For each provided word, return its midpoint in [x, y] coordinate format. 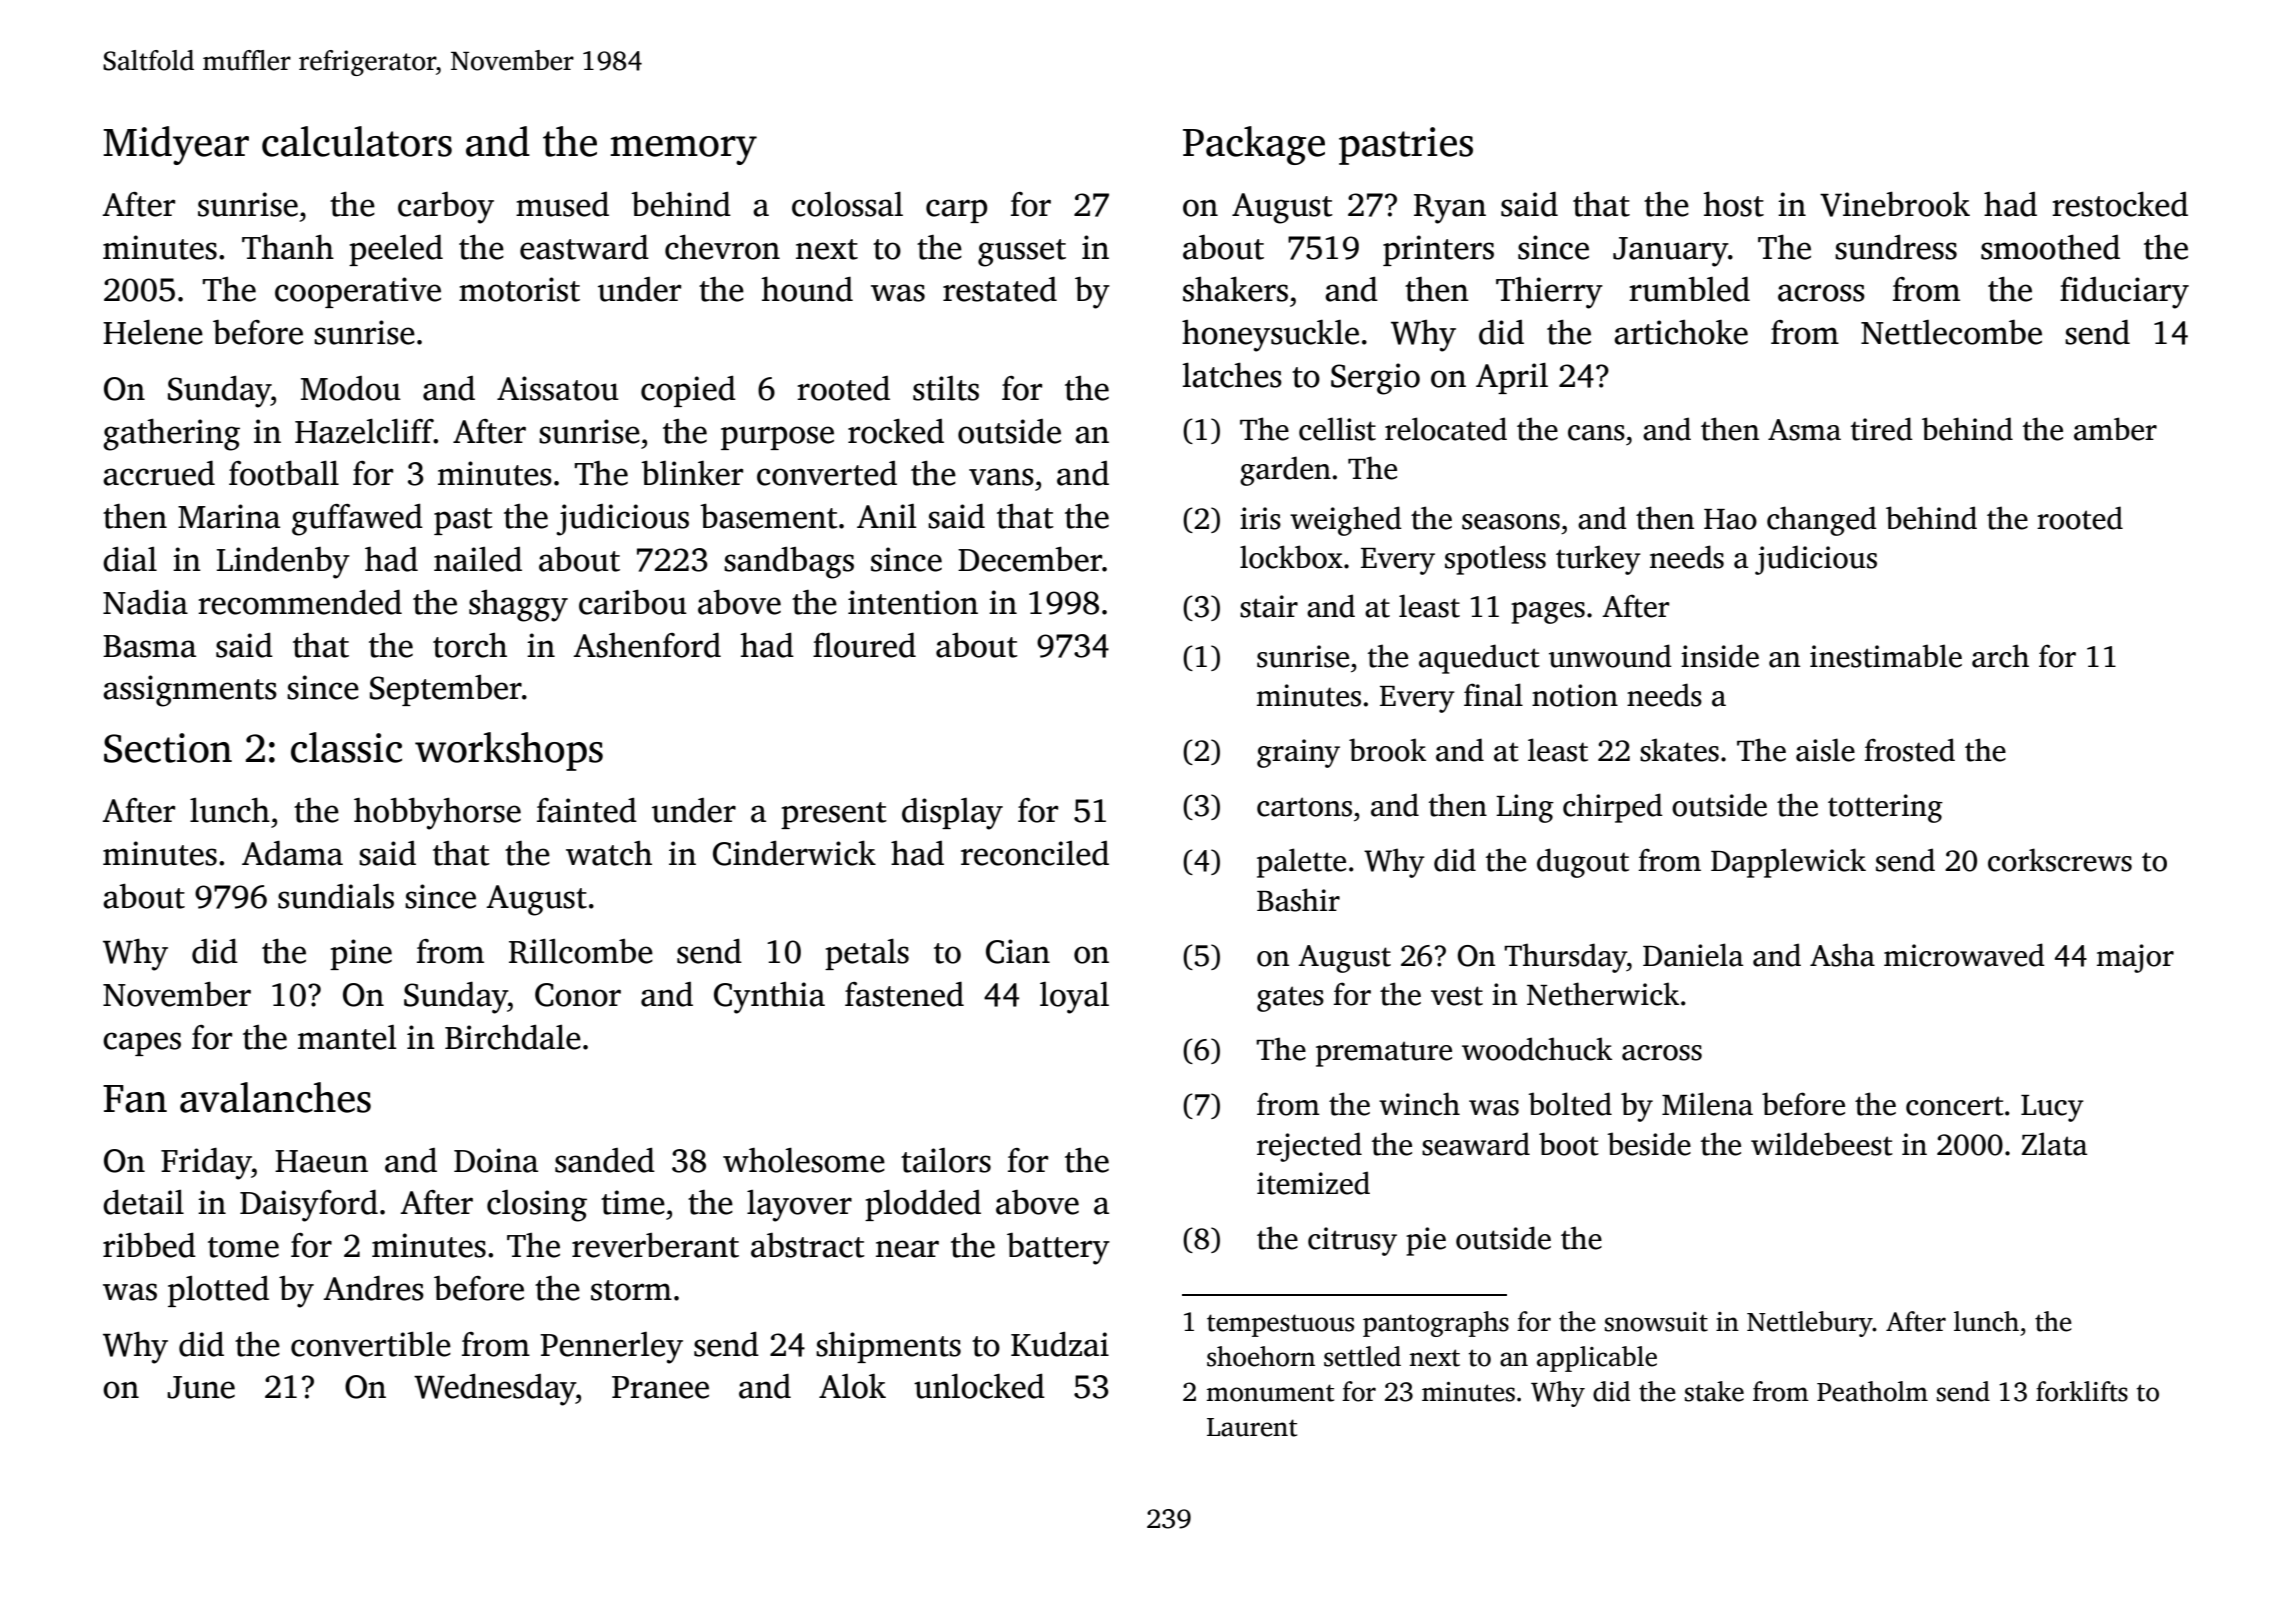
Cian [1018, 951]
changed [1822, 521]
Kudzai [1060, 1344]
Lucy [2052, 1108]
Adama [292, 853]
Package [1254, 145]
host [1733, 204]
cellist [1337, 429]
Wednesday [495, 1390]
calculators [357, 141]
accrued [159, 473]
